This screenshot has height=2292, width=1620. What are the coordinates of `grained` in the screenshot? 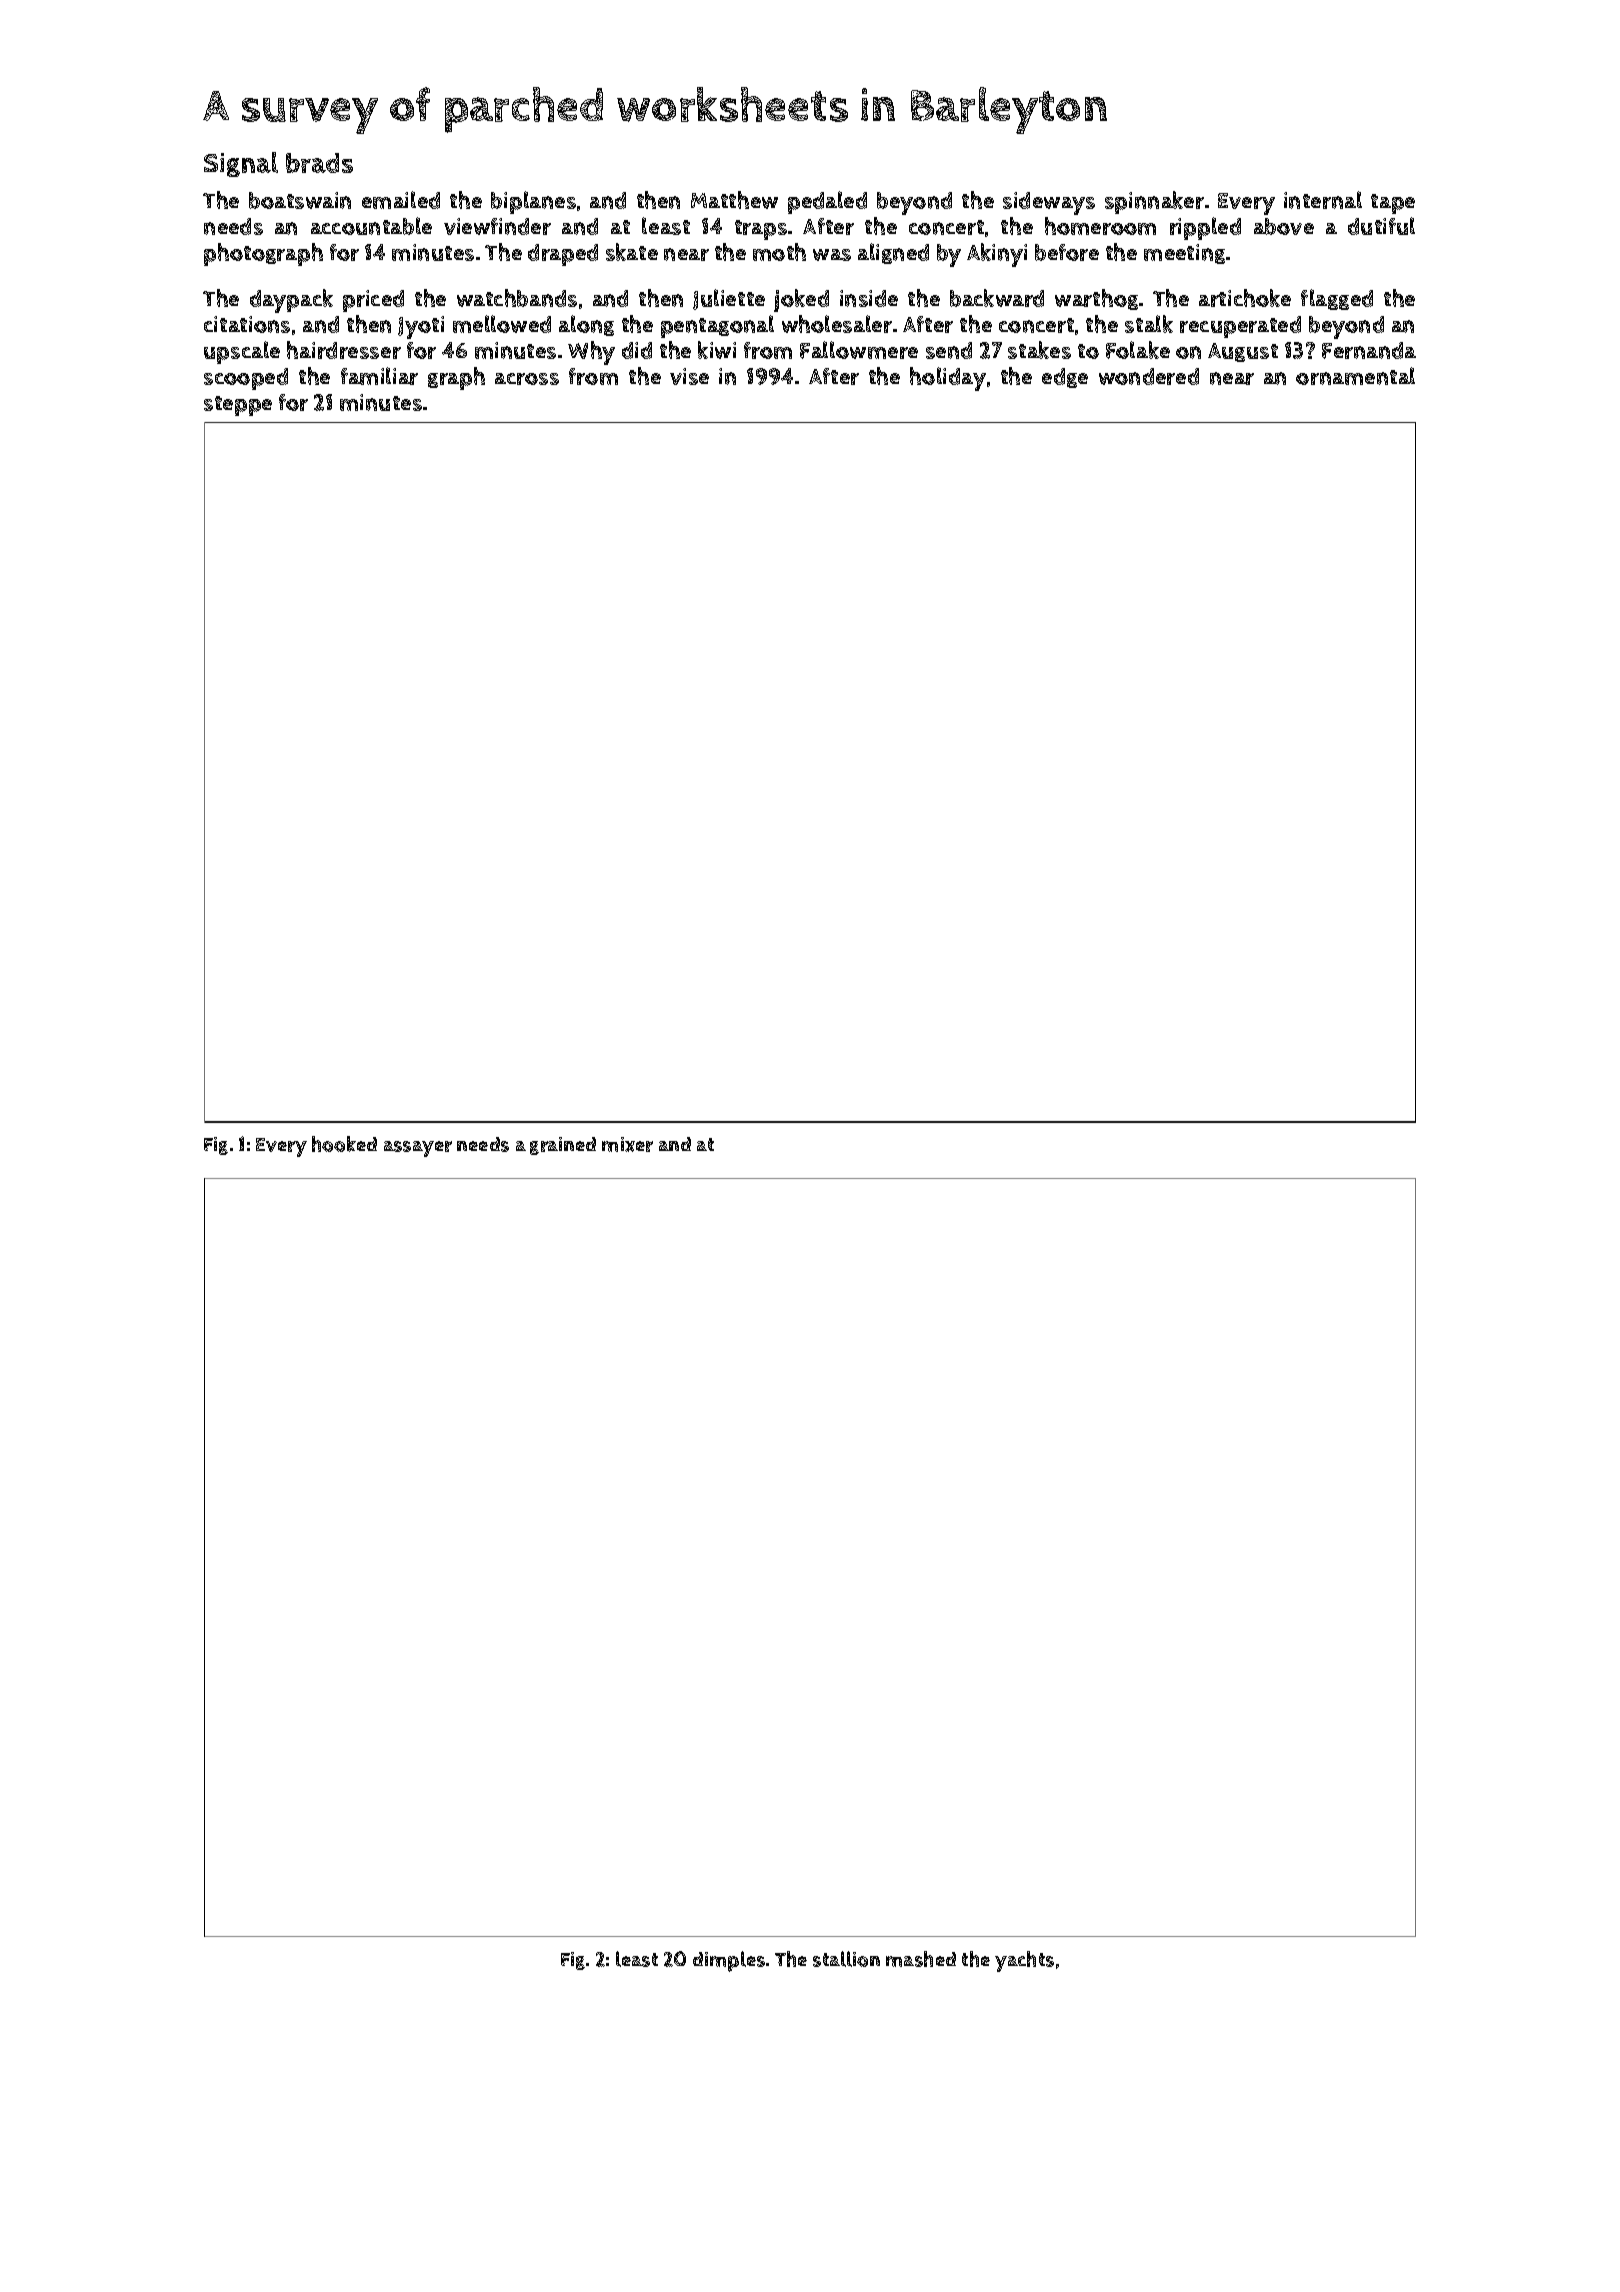 It's located at (563, 1146).
